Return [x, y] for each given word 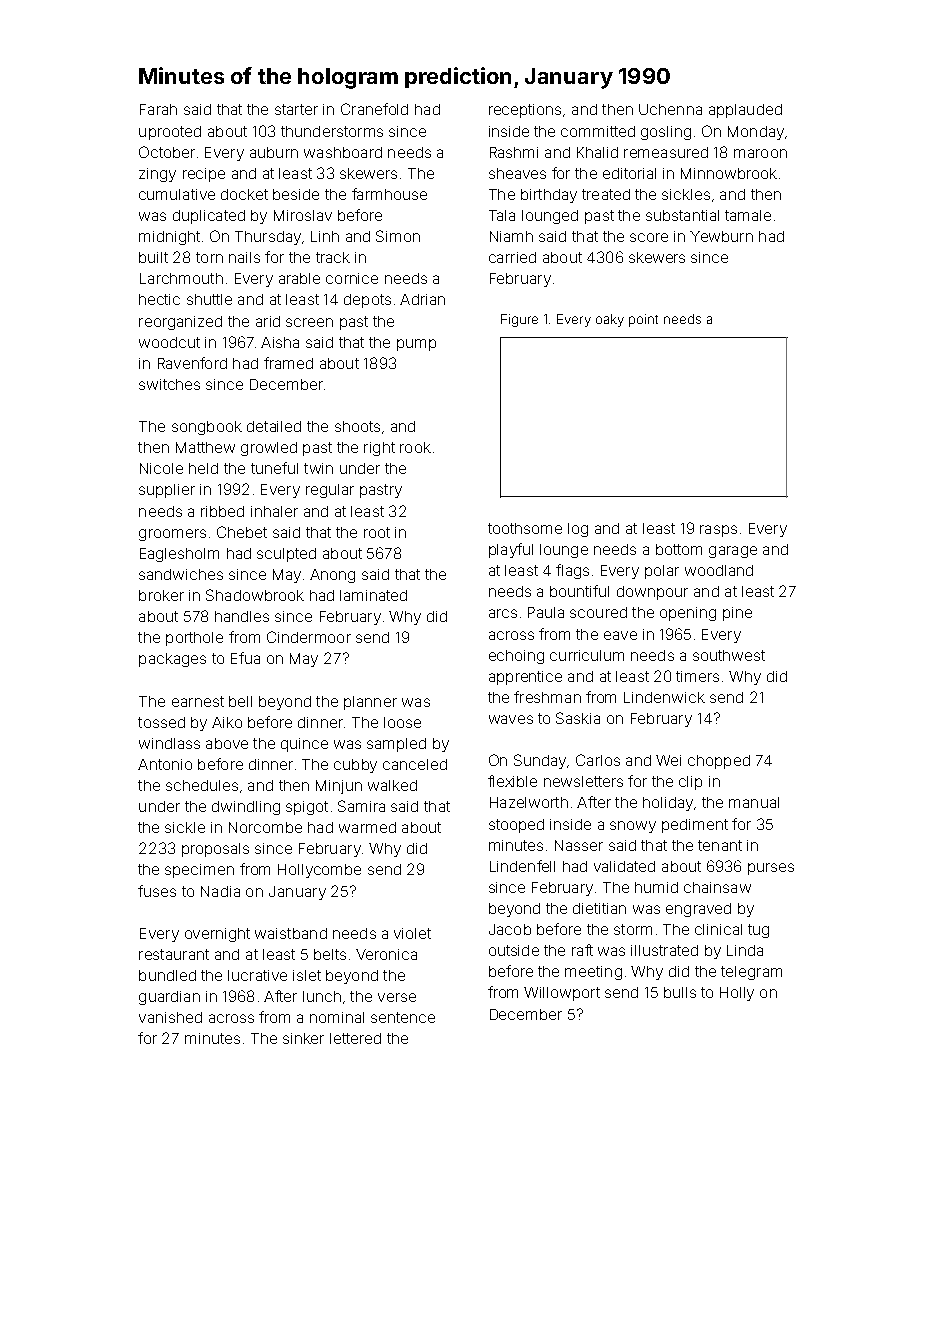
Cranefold [374, 109]
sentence [403, 1017]
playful [511, 550]
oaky [610, 320]
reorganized [180, 323]
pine [737, 614]
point [643, 320]
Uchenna [670, 109]
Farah [158, 109]
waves [511, 719]
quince [304, 745]
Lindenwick [664, 697]
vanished [170, 1017]
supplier [167, 491]
